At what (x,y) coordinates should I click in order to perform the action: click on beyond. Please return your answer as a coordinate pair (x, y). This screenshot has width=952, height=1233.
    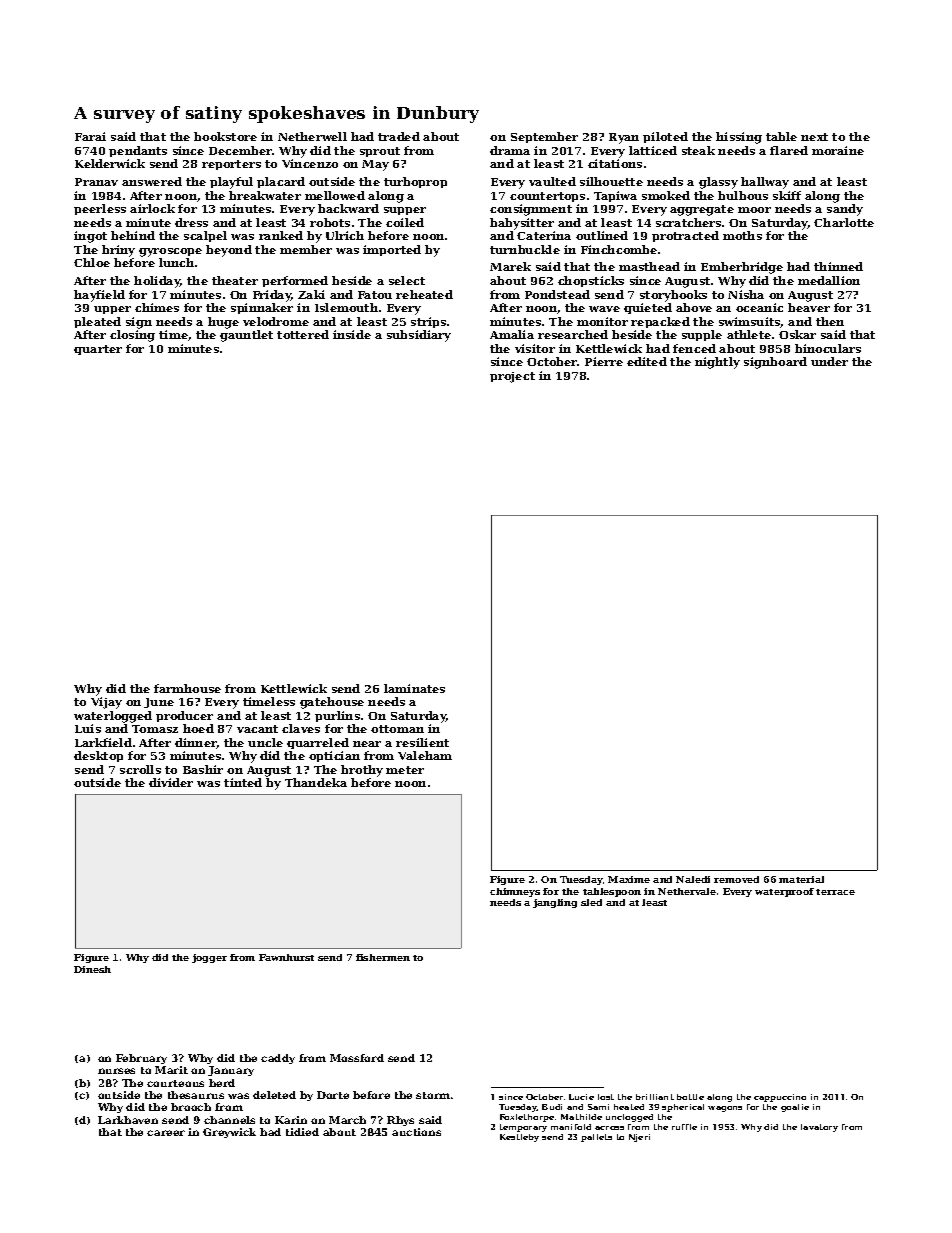
    Looking at the image, I should click on (229, 251).
